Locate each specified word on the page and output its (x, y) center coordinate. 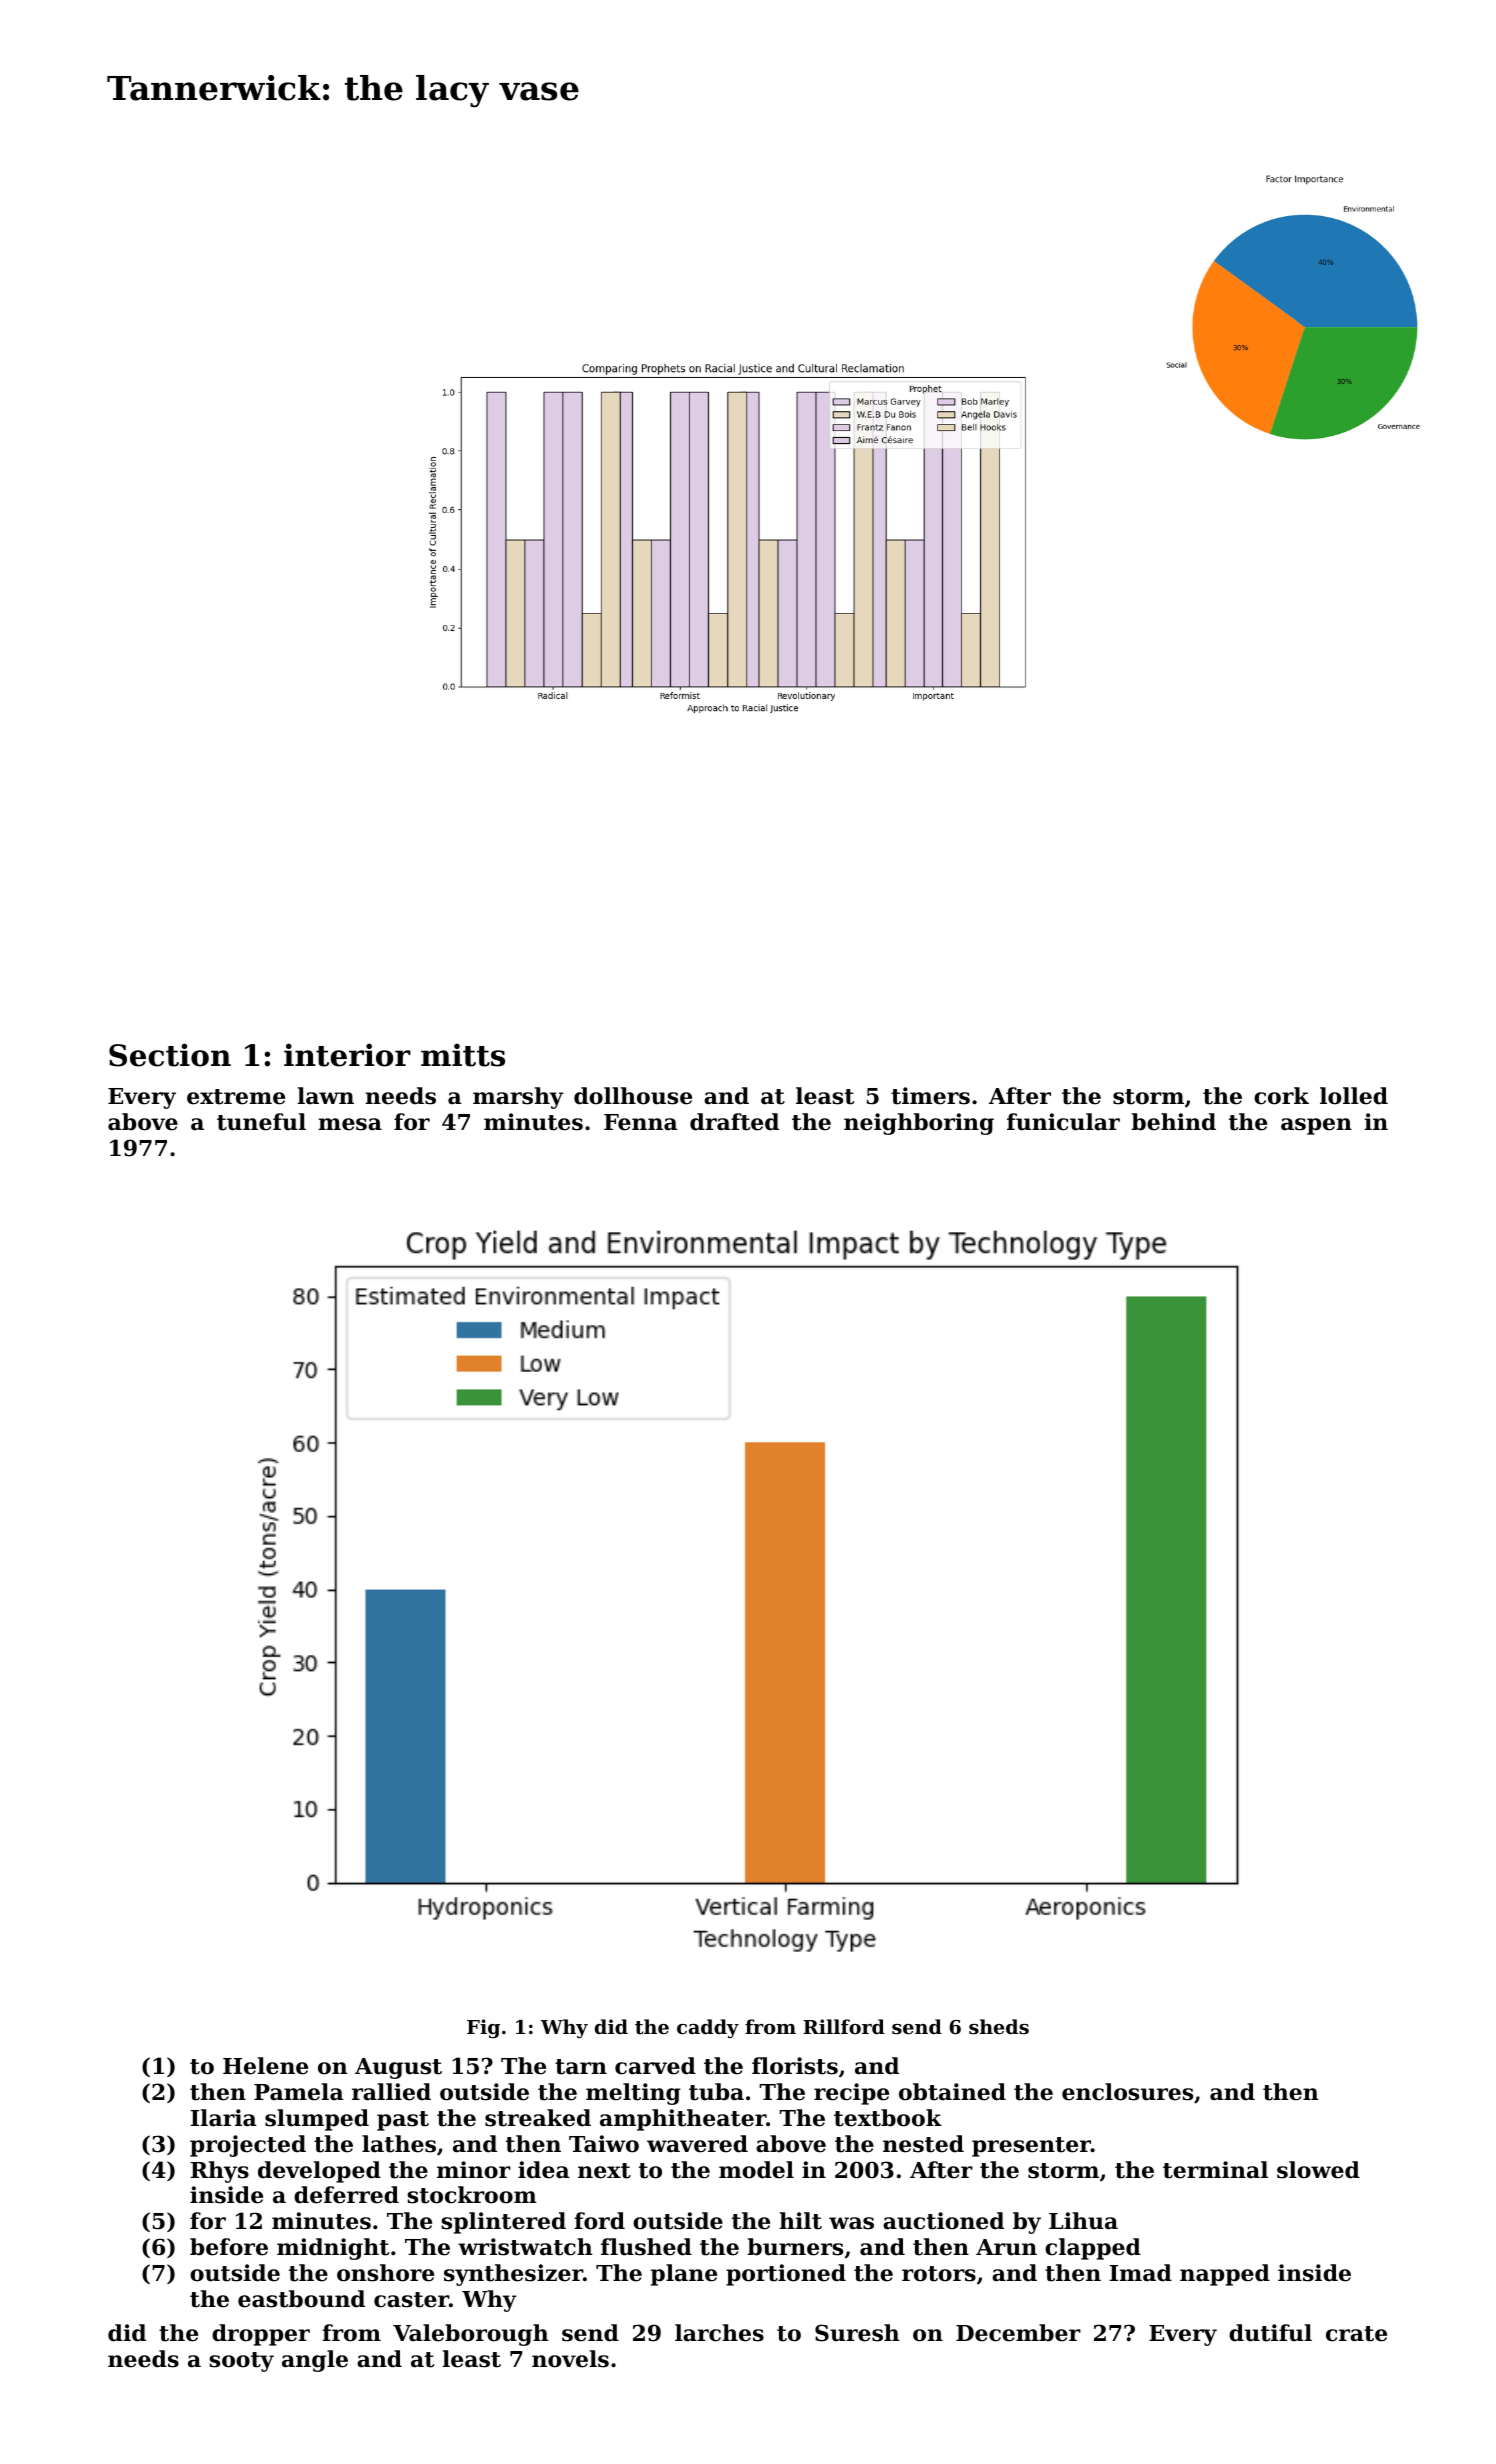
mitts (463, 1055)
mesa (350, 1124)
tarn (581, 2067)
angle (315, 2361)
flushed (646, 2247)
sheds (999, 2027)
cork (1281, 1096)
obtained (952, 2092)
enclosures (1127, 2092)
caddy (708, 2028)
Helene (265, 2066)
